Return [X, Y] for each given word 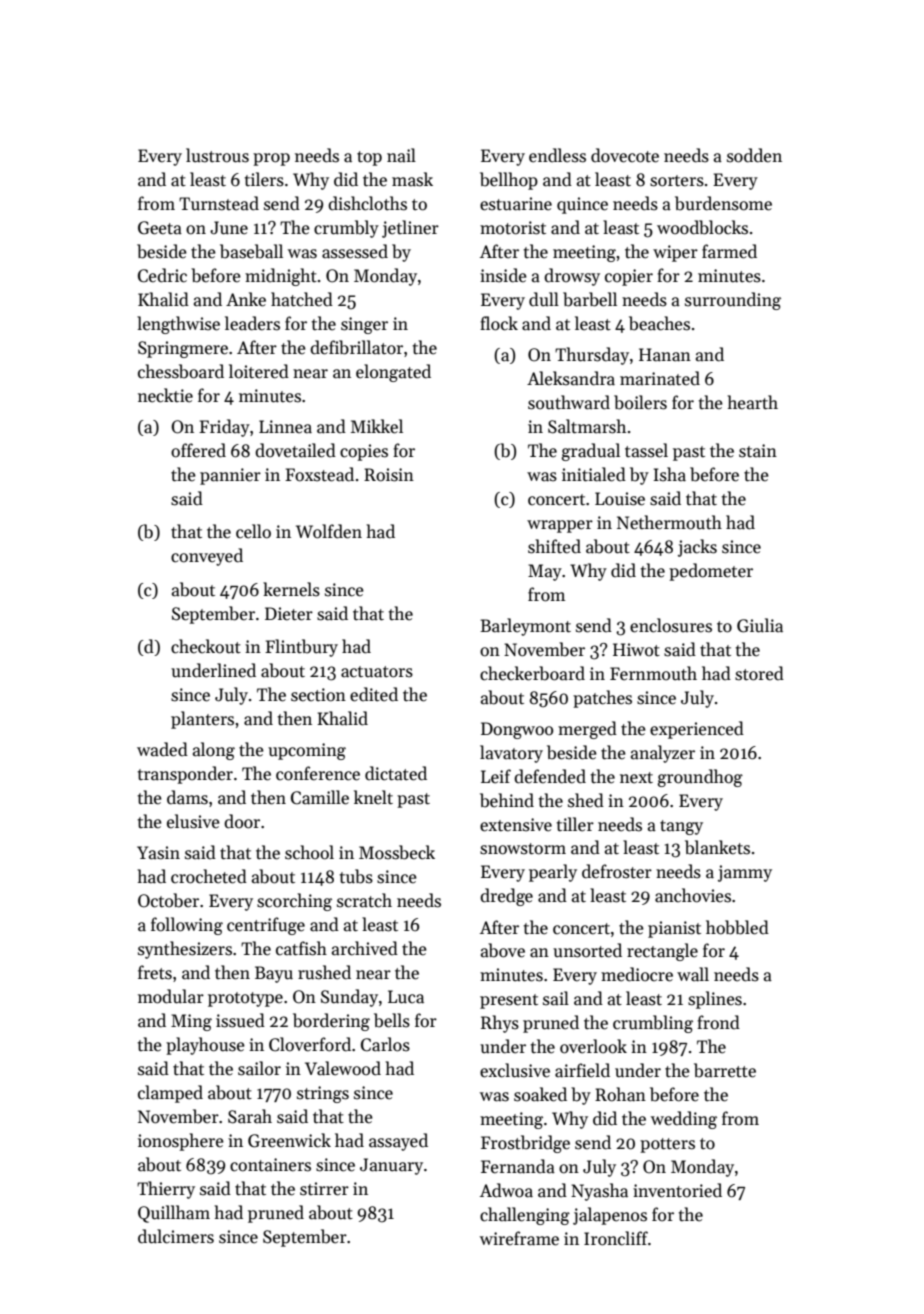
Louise [620, 499]
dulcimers [176, 1236]
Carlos [385, 1044]
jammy [745, 873]
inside [503, 275]
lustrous [217, 155]
